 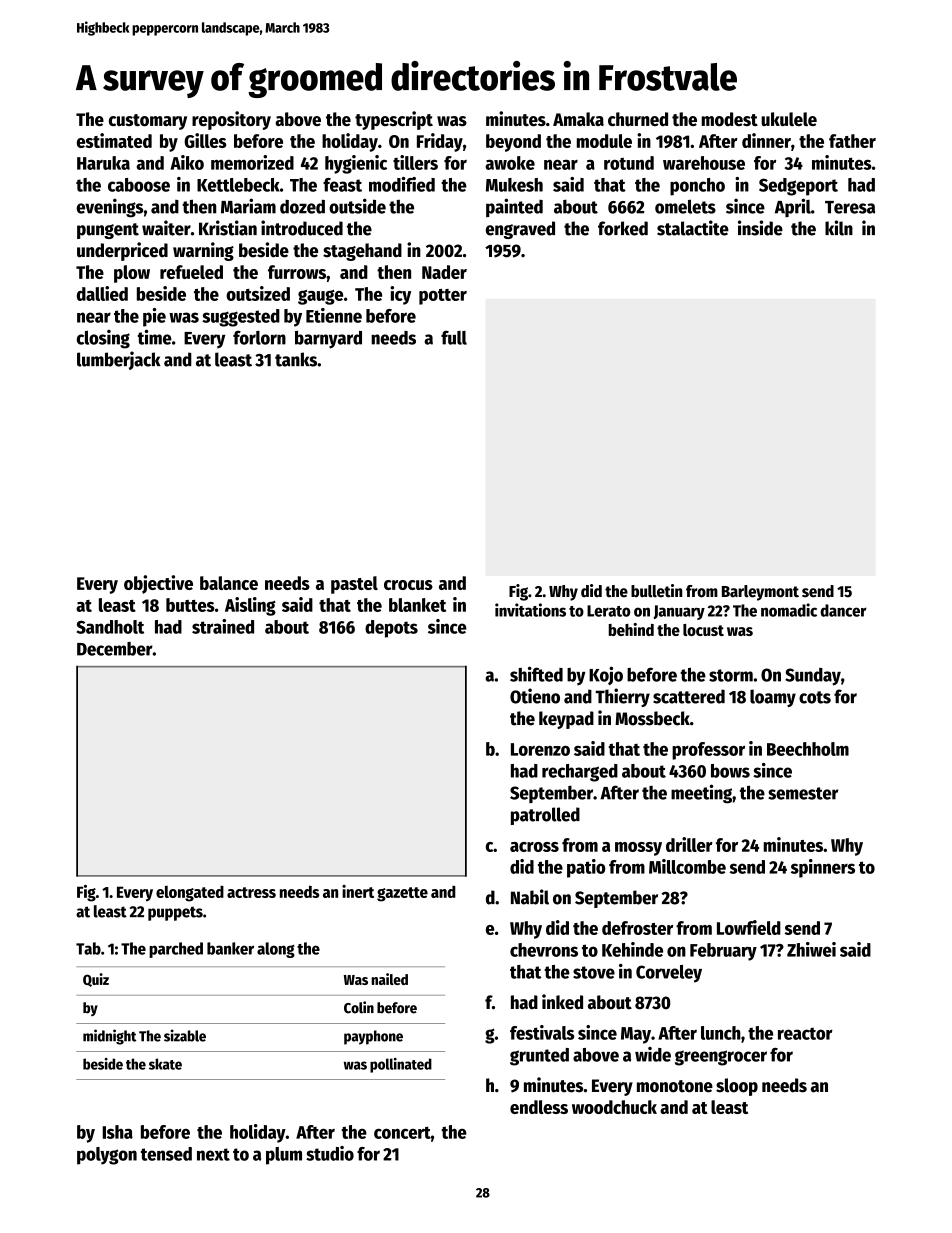 I want to click on endless, so click(x=539, y=1107).
